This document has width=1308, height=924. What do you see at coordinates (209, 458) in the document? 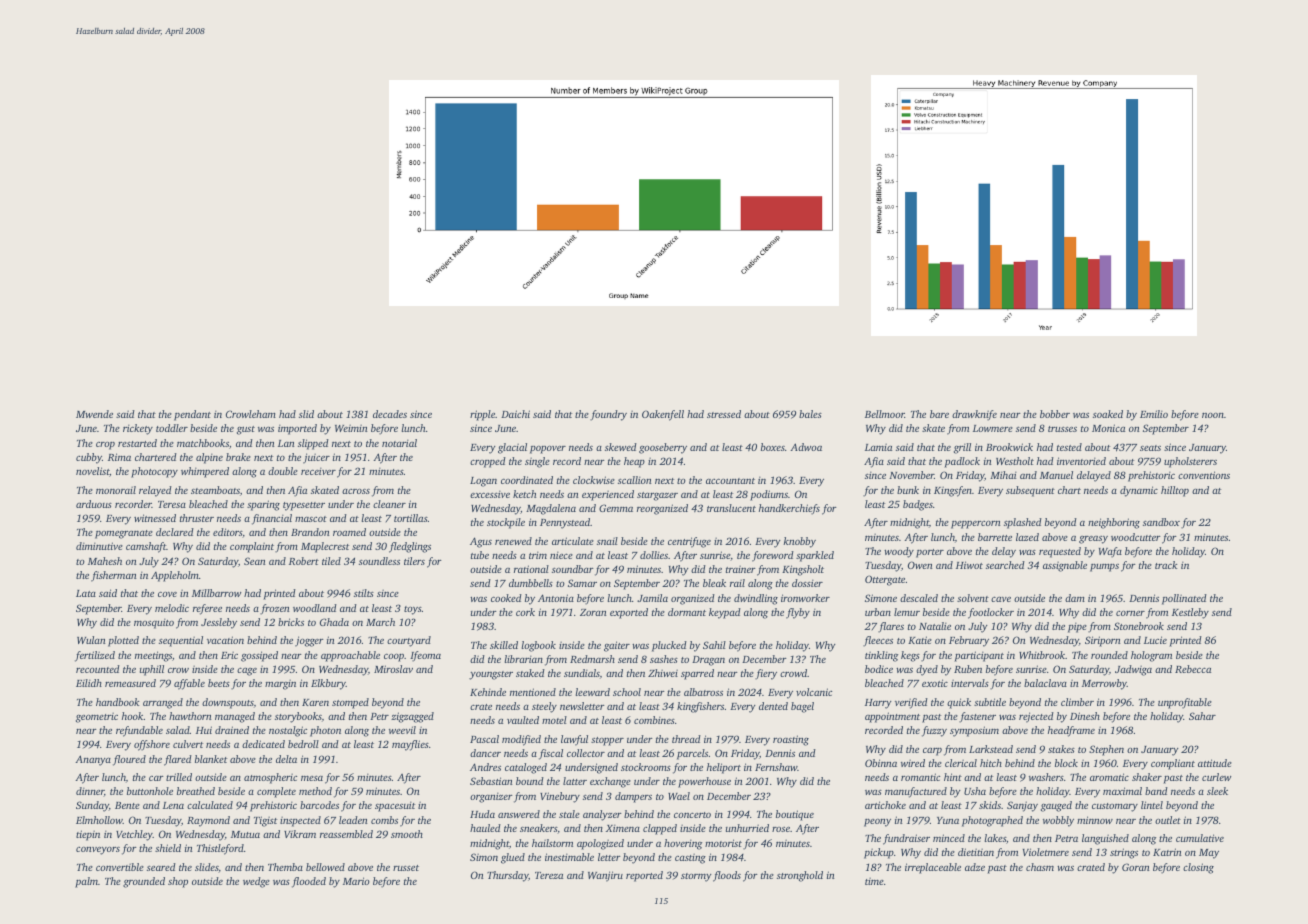
I see `alpine` at bounding box center [209, 458].
